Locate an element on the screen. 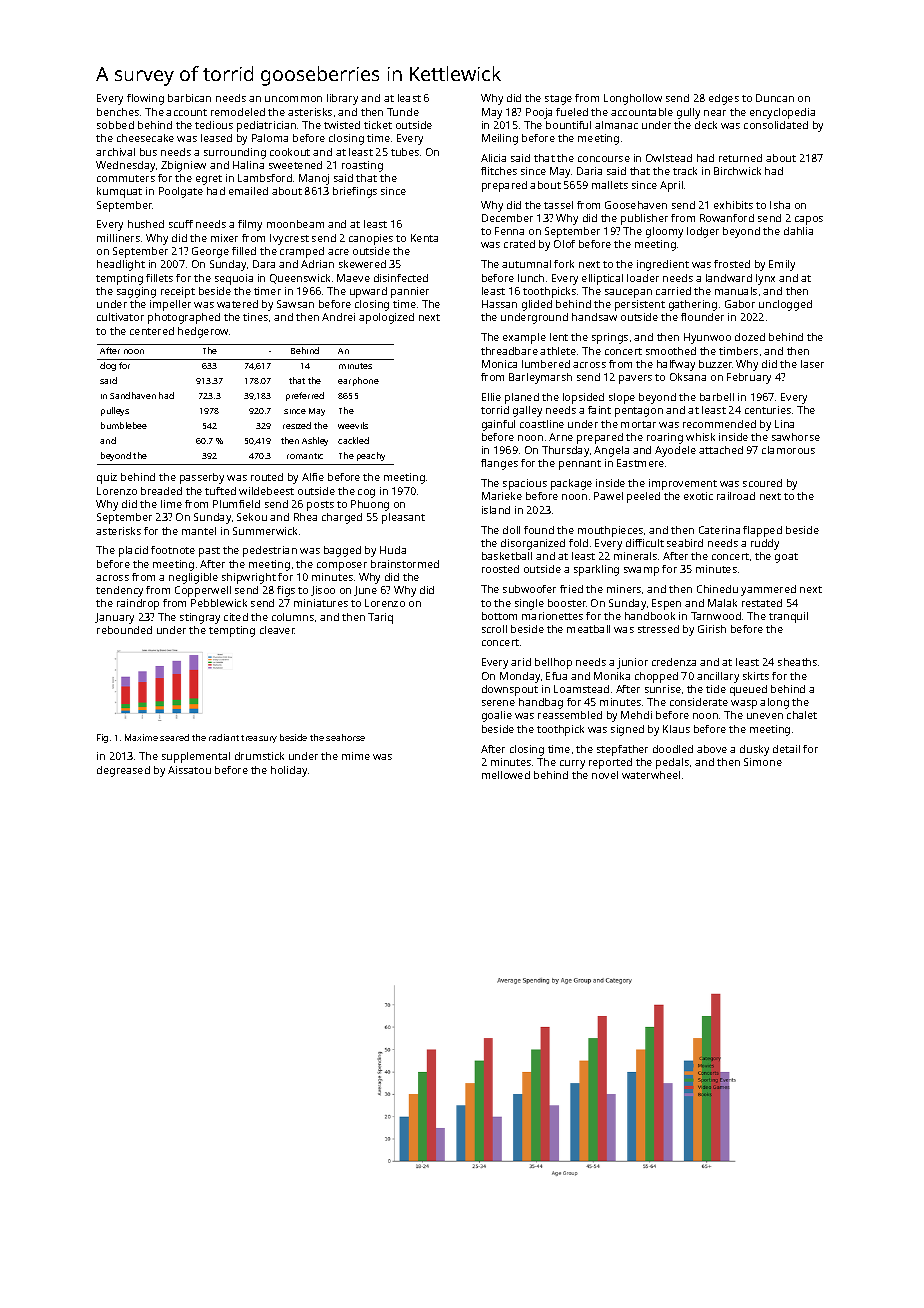 This screenshot has height=1308, width=924. Espen is located at coordinates (666, 604).
